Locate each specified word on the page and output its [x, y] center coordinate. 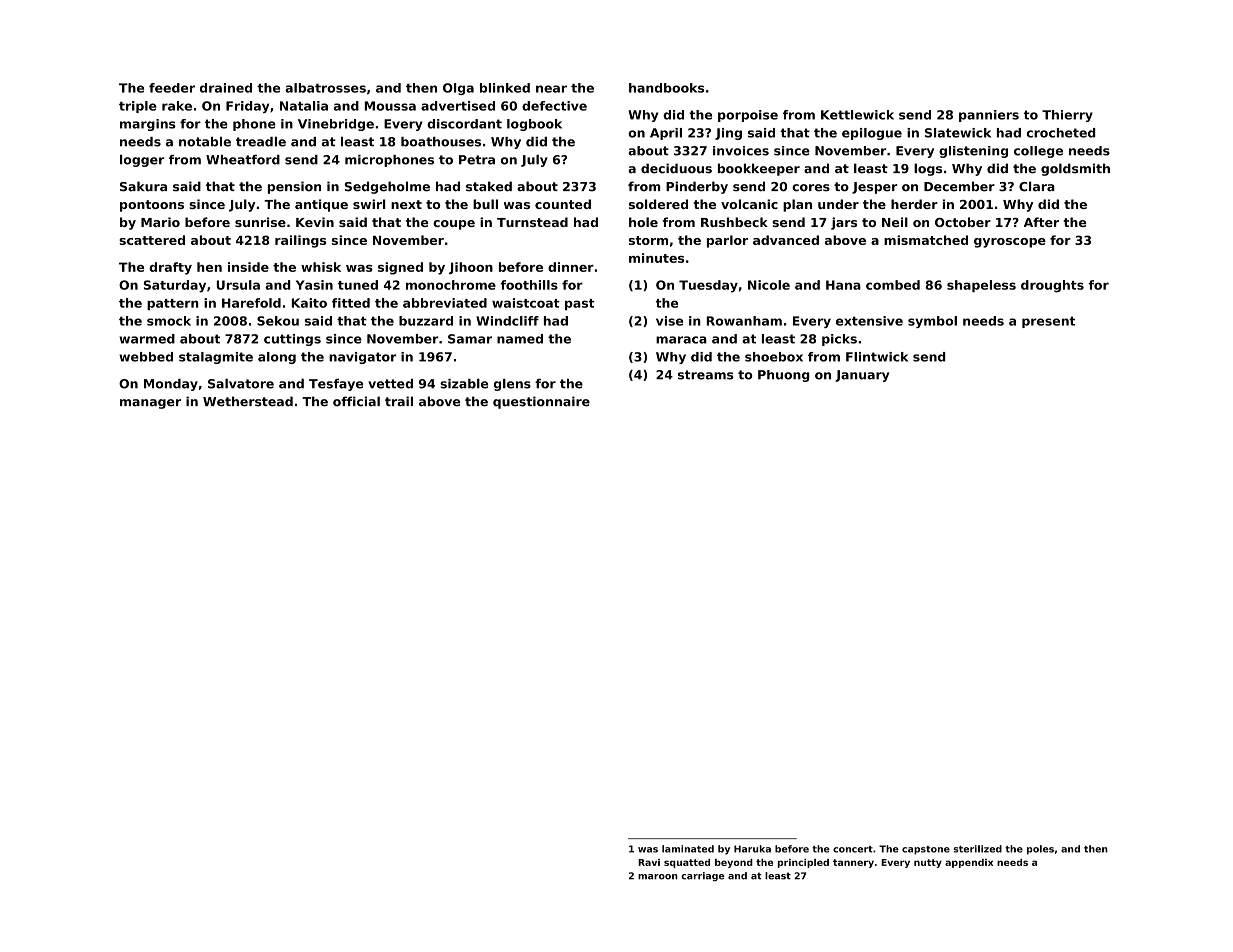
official [356, 401]
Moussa [390, 106]
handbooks [666, 88]
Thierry [1067, 116]
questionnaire [541, 402]
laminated [688, 849]
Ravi [649, 862]
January [862, 376]
